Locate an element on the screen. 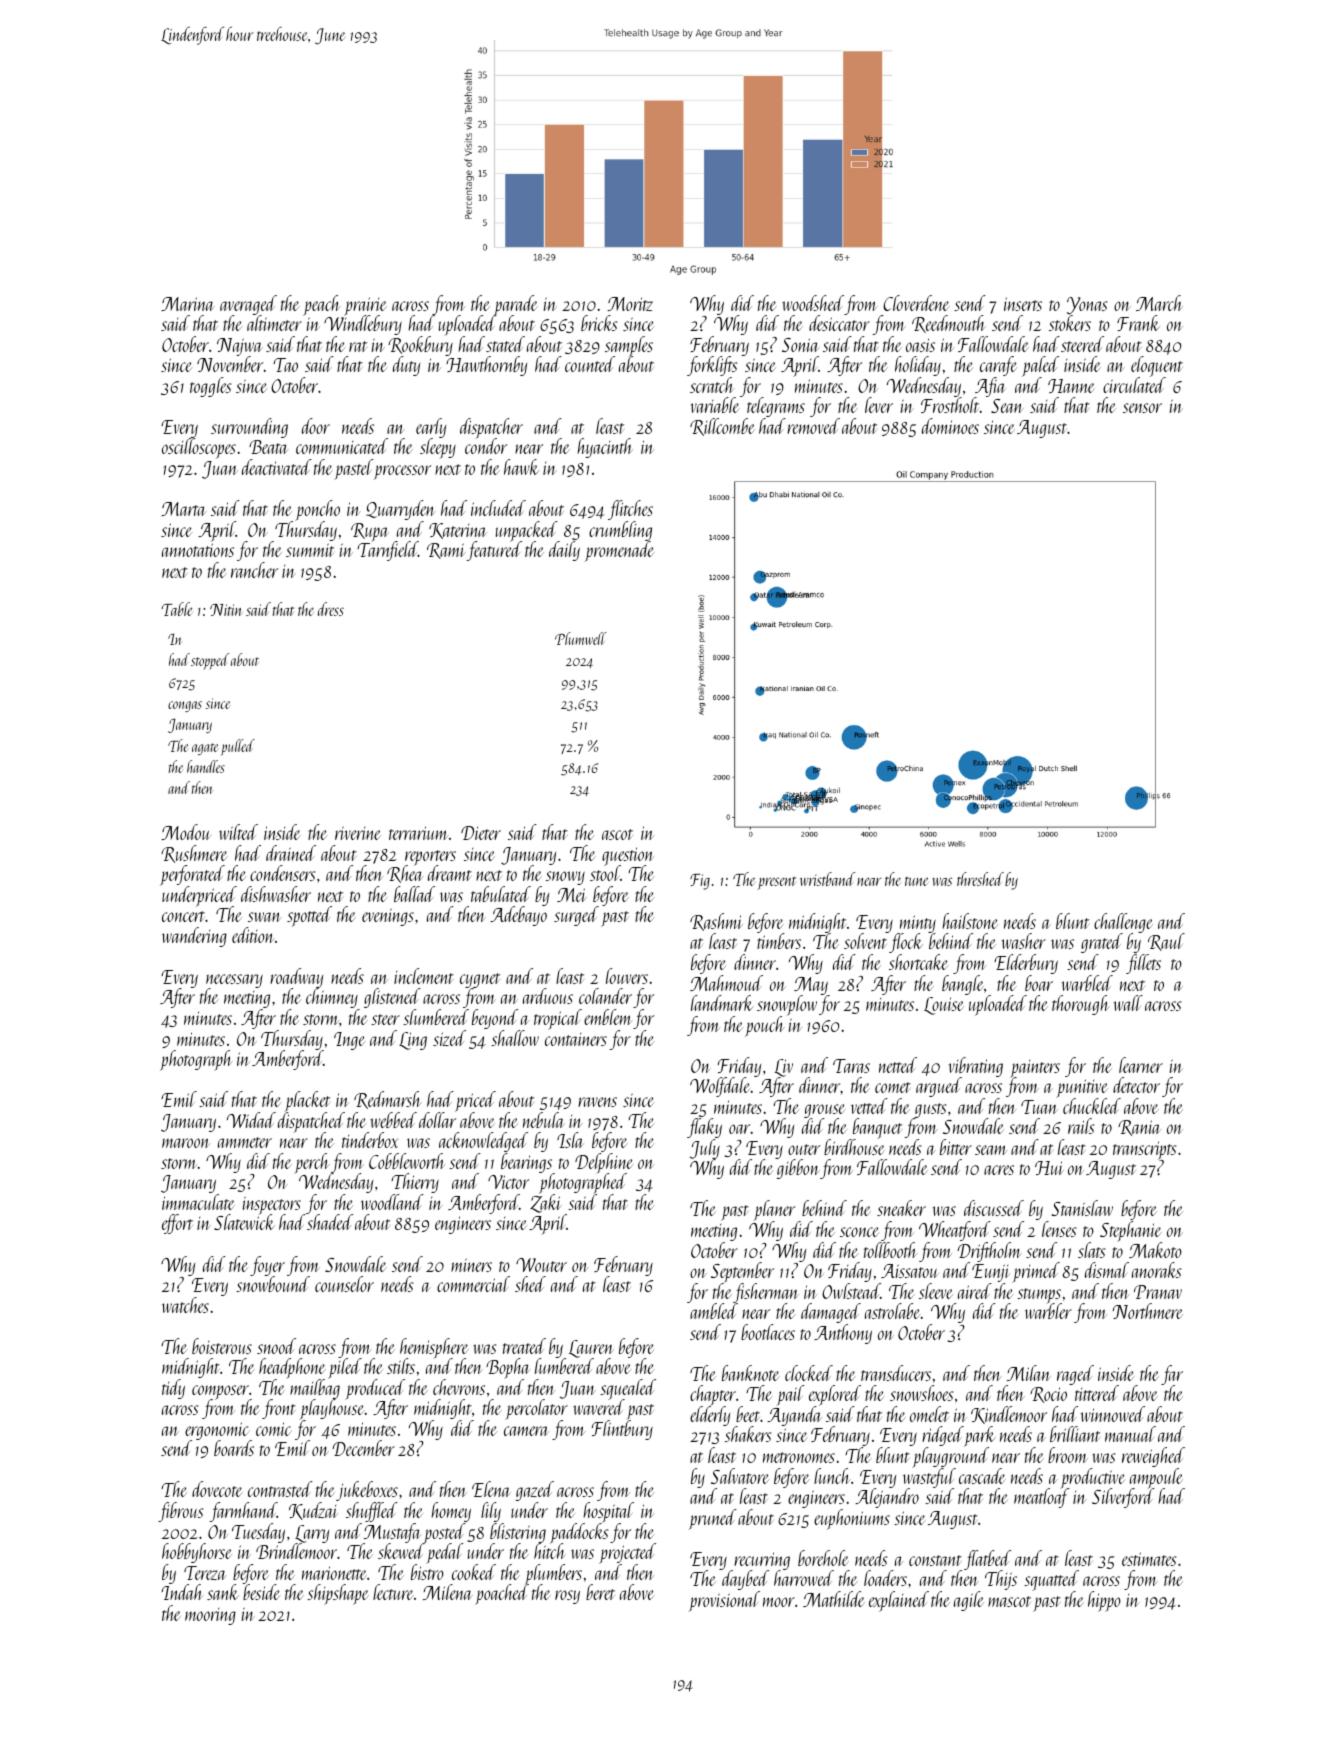 This screenshot has height=1740, width=1344. sensor is located at coordinates (1142, 408).
